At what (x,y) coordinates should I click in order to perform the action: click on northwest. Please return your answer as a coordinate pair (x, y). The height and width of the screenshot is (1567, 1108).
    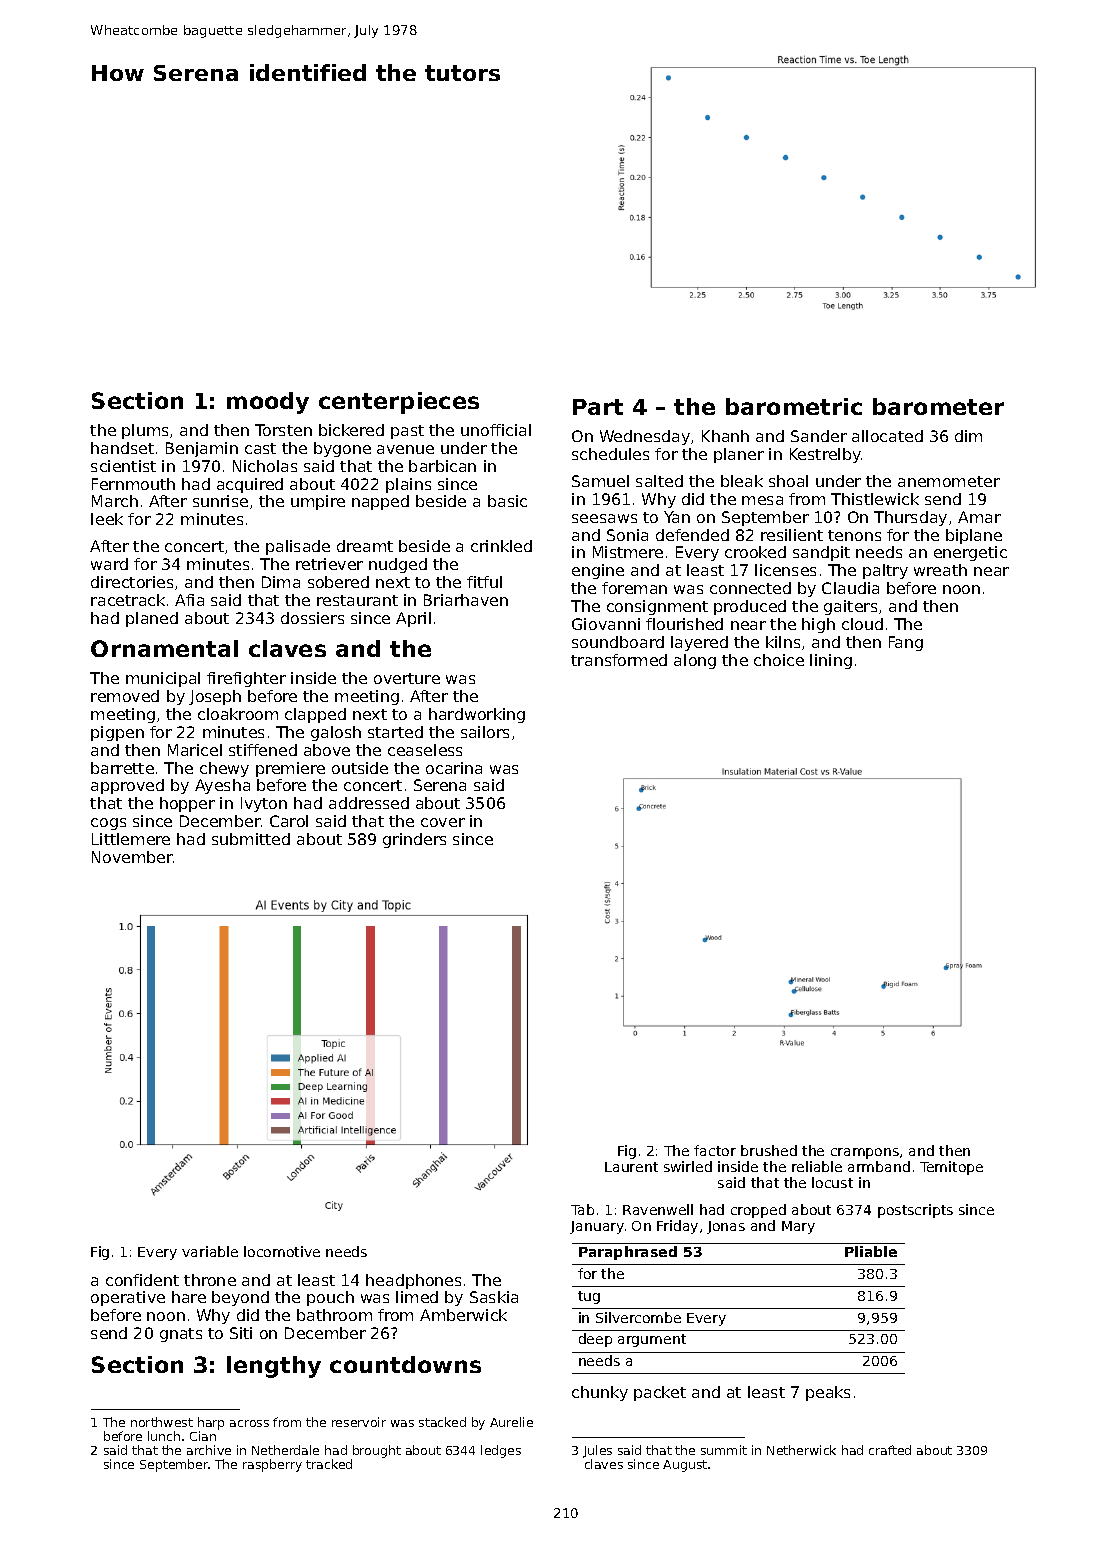
    Looking at the image, I should click on (162, 1422).
